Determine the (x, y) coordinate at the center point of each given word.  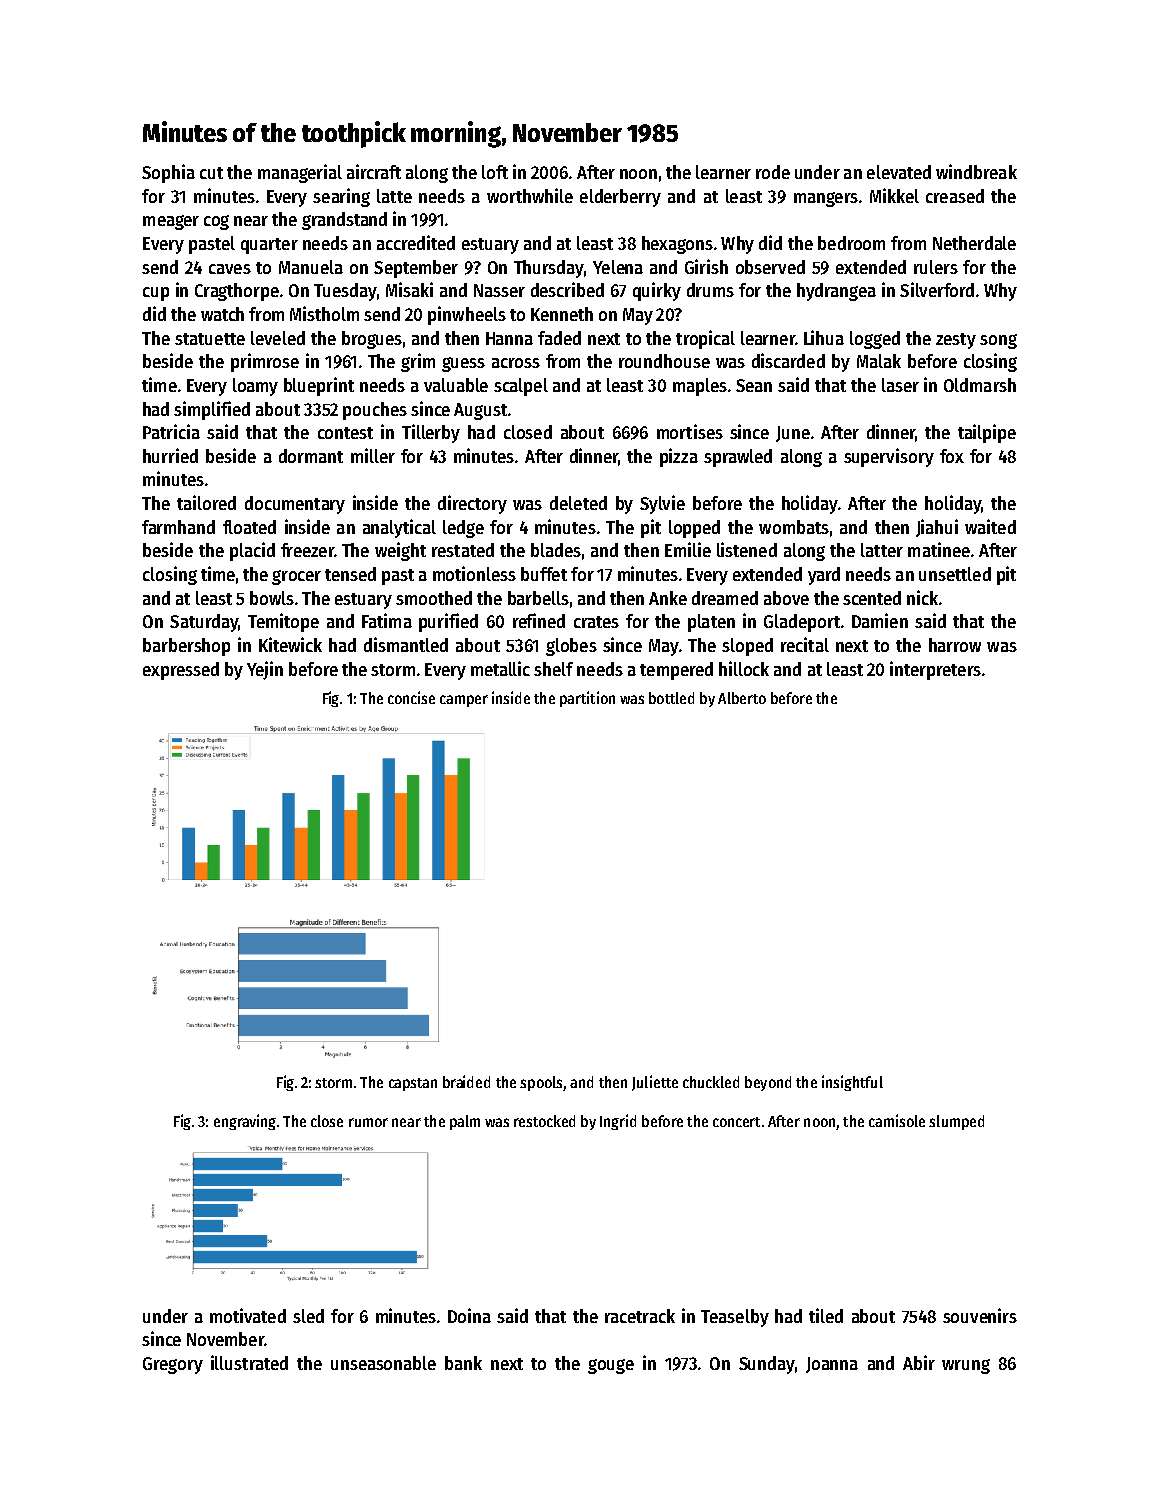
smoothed (434, 598)
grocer (296, 577)
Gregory (173, 1365)
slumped (956, 1122)
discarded (788, 360)
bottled (671, 698)
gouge (611, 1366)
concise (411, 697)
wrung (966, 1366)
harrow (955, 645)
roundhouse (664, 361)
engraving (245, 1122)
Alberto (742, 698)
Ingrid (618, 1122)
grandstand (344, 221)
